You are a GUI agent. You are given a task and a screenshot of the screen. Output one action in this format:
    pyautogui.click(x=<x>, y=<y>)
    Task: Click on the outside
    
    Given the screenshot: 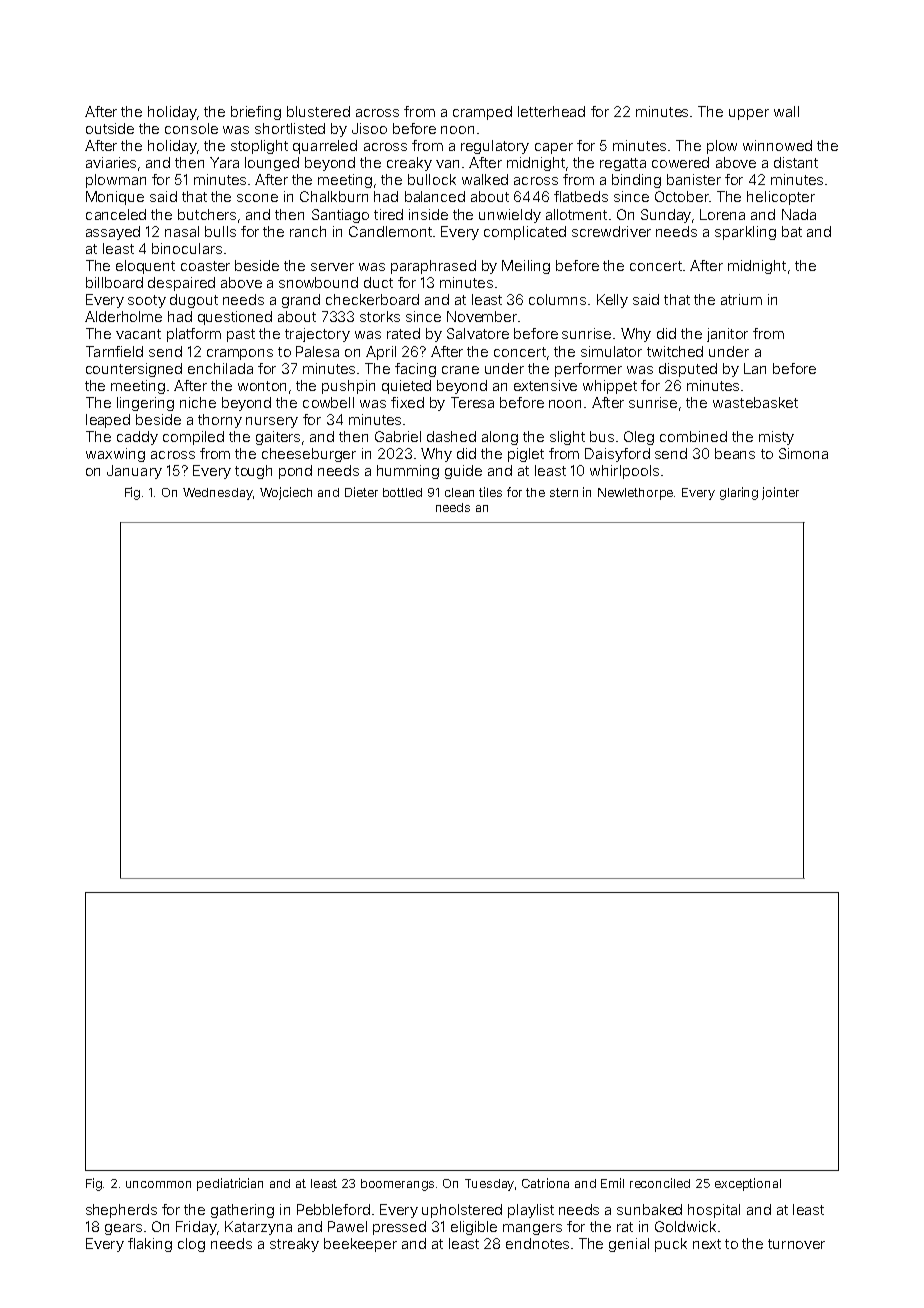 What is the action you would take?
    pyautogui.click(x=110, y=128)
